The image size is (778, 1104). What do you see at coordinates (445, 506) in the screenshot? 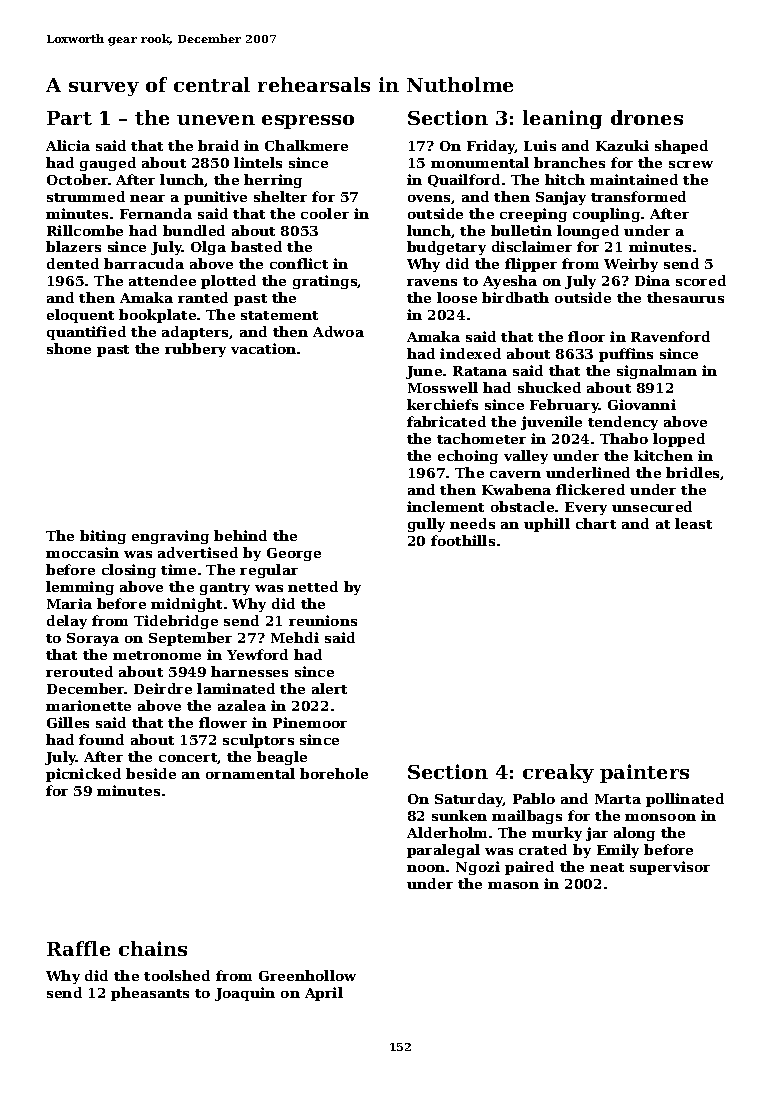
I see `inclement` at bounding box center [445, 506].
